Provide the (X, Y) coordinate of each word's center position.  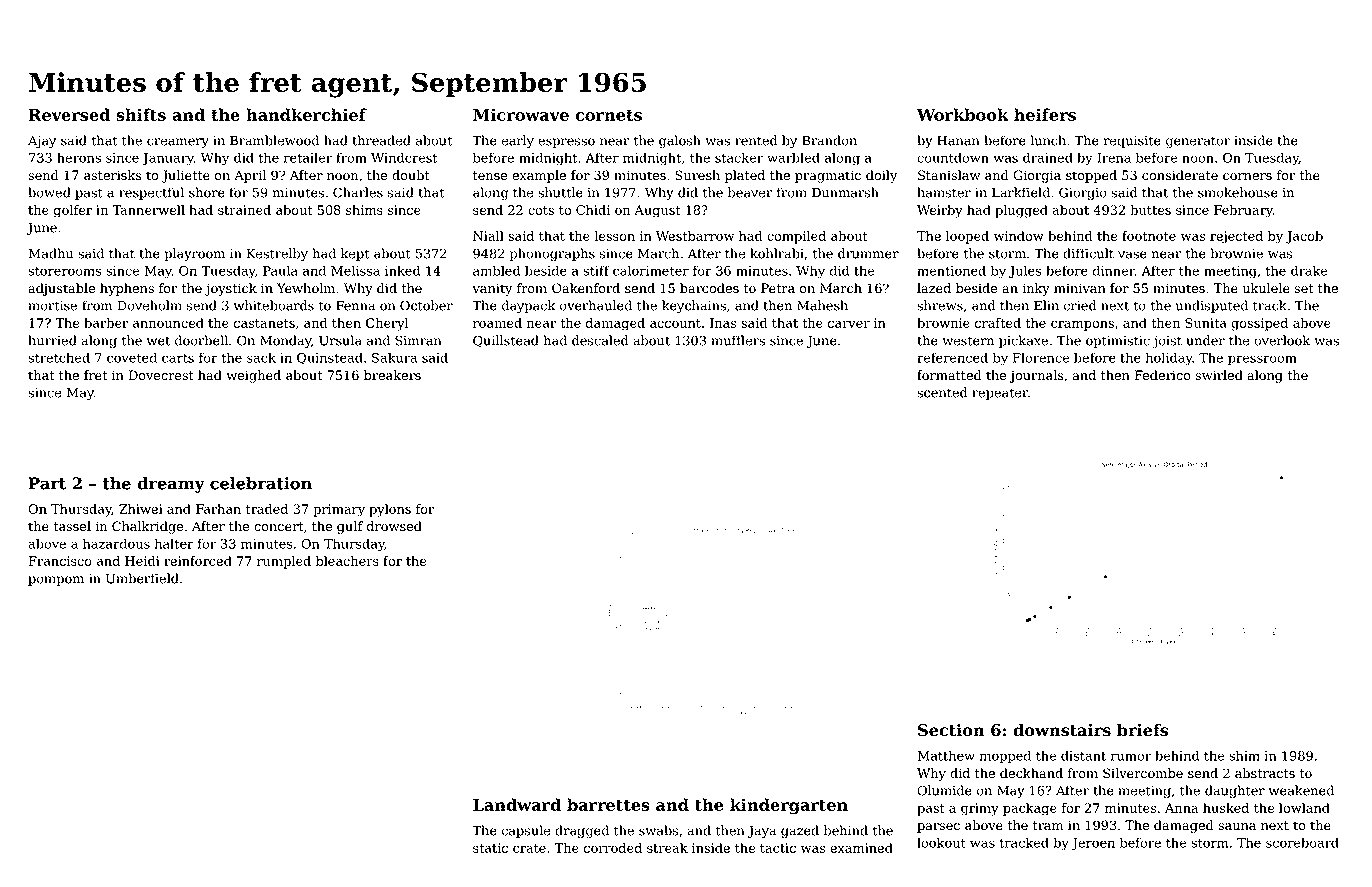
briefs (1142, 730)
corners (1247, 177)
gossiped (1259, 324)
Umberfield (142, 578)
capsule (526, 831)
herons (79, 157)
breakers (392, 375)
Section (951, 730)
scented (942, 392)
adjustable (61, 289)
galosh (680, 141)
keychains (694, 306)
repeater (1000, 394)
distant (1083, 755)
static (490, 848)
